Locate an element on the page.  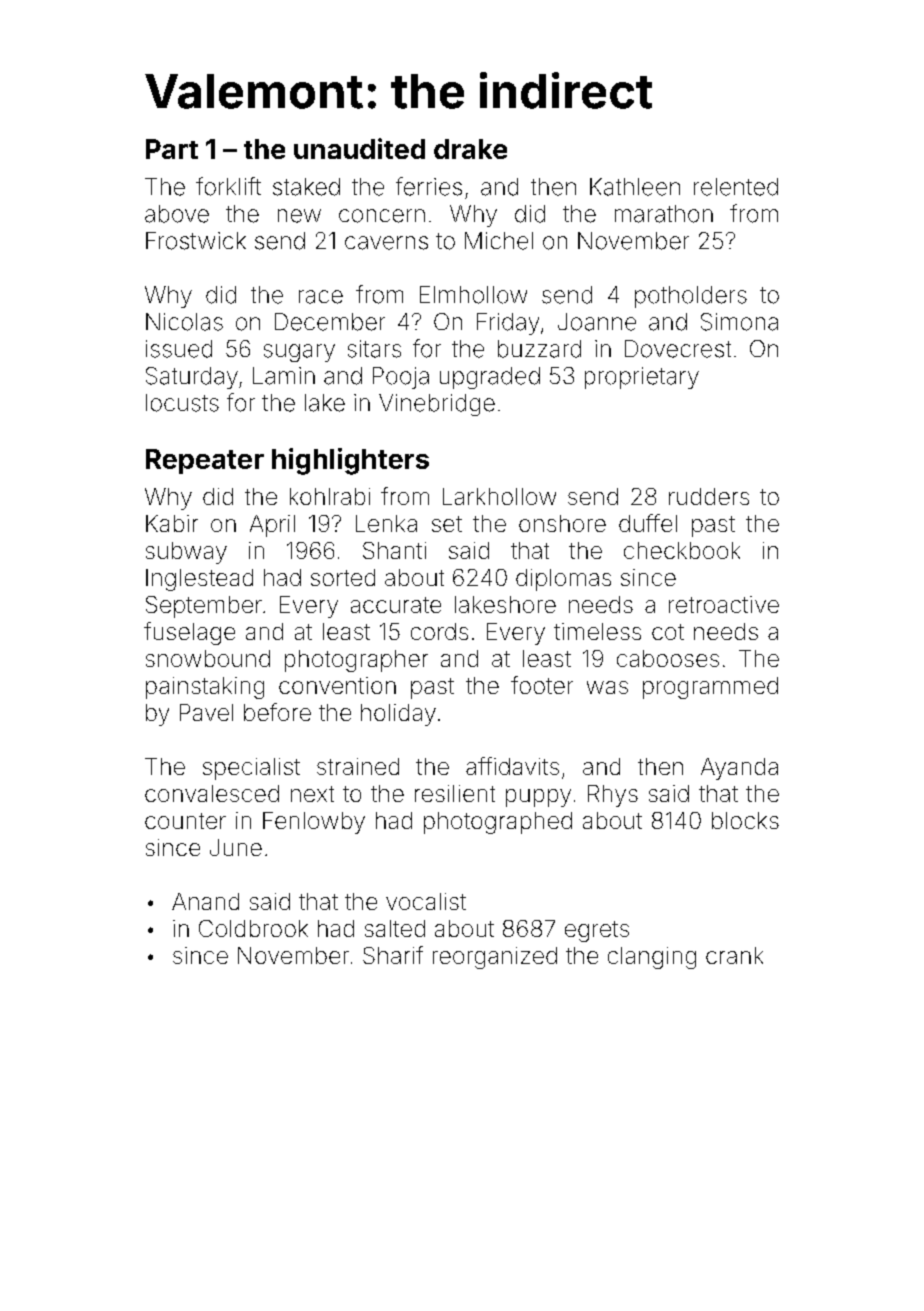
resilient is located at coordinates (455, 793).
